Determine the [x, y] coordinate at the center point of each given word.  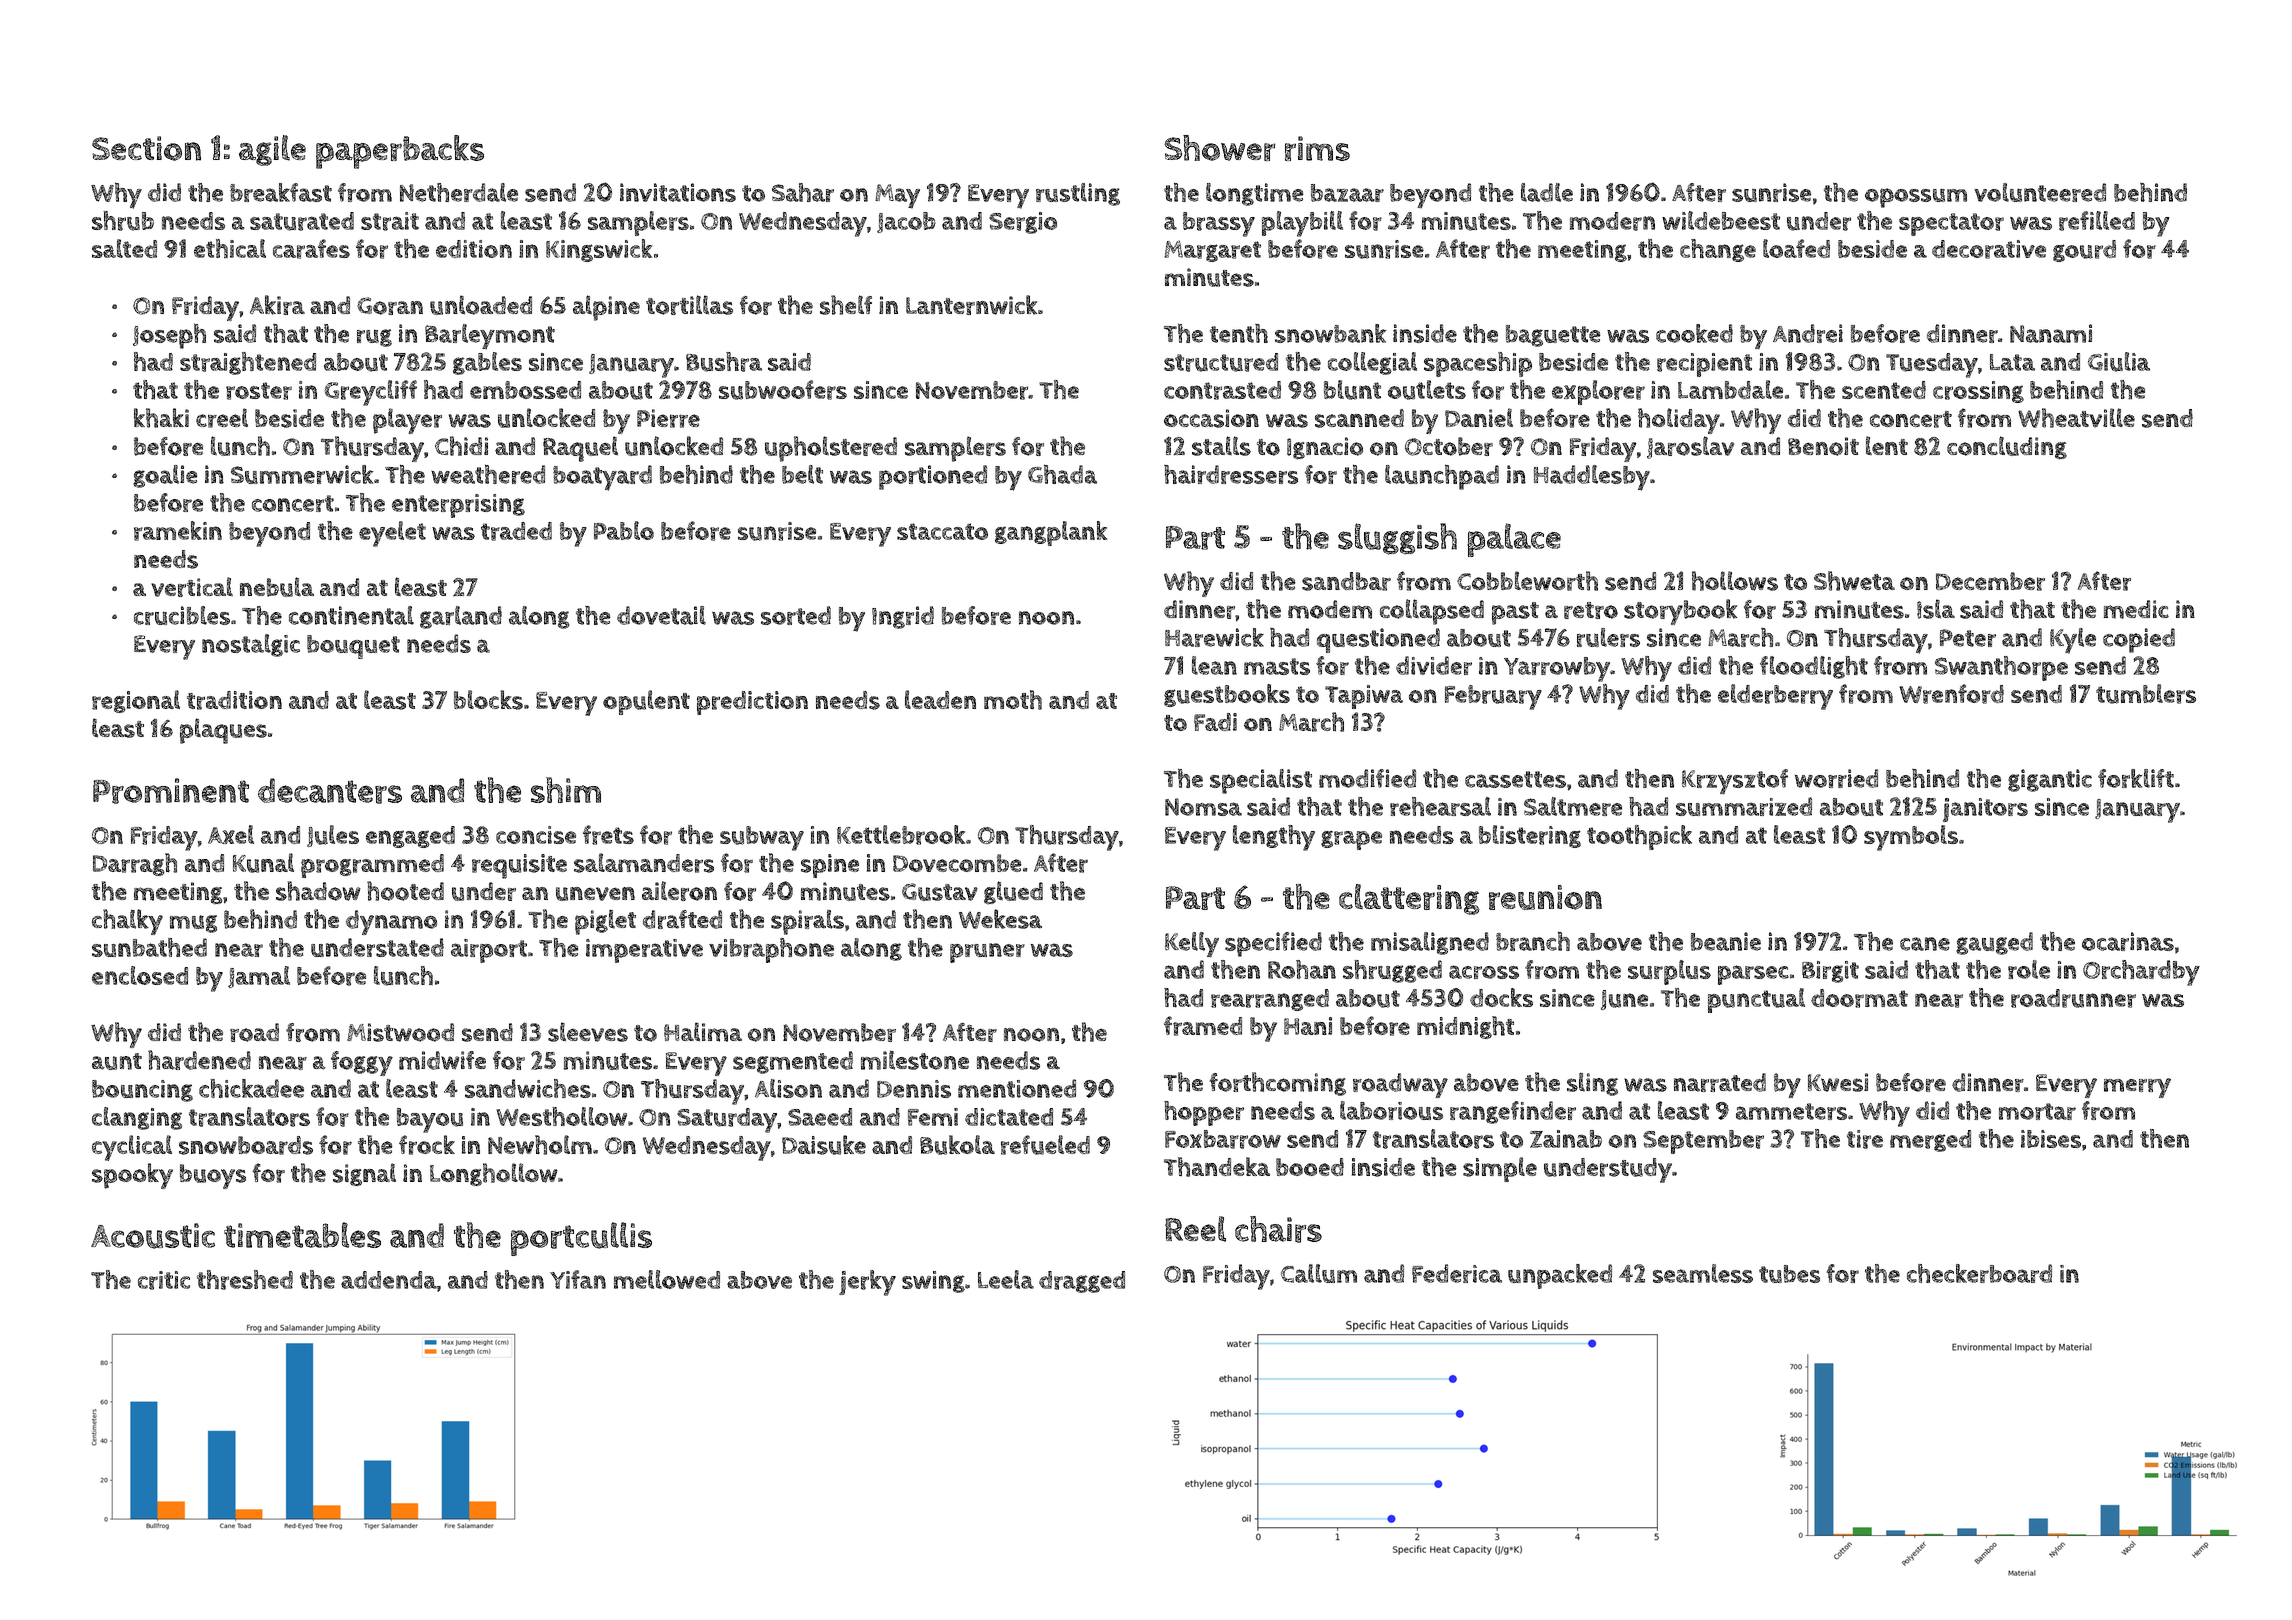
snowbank [1330, 333]
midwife [442, 1060]
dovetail [661, 615]
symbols [1911, 838]
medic [2136, 609]
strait [390, 221]
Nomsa [1203, 807]
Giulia [2119, 362]
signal [364, 1174]
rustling [1078, 194]
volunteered [2040, 192]
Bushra [724, 362]
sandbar [1346, 581]
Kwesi [1838, 1082]
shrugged [1392, 971]
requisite [519, 866]
